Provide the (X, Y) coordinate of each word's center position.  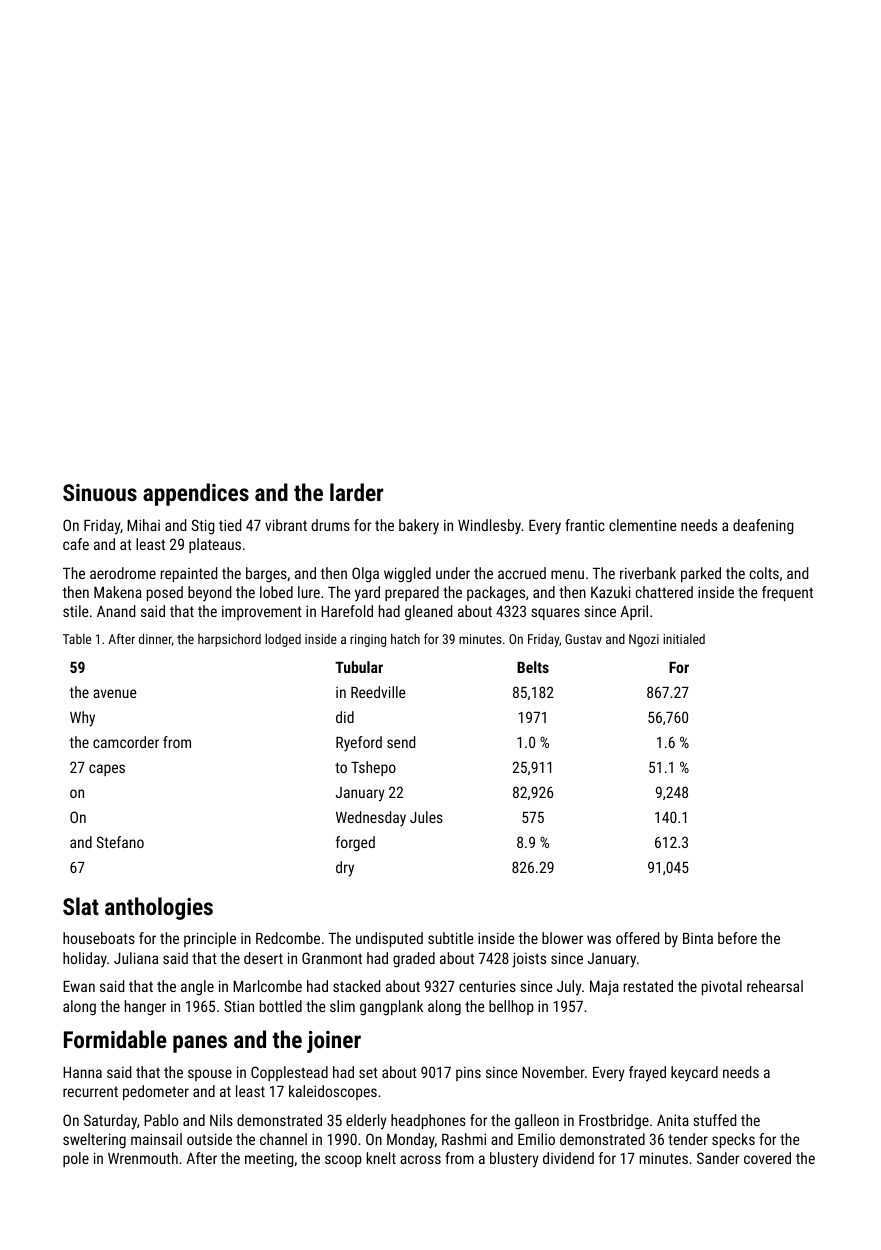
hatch (405, 639)
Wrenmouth (143, 1158)
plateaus (215, 545)
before (737, 938)
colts (764, 573)
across (420, 1159)
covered (767, 1158)
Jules (426, 817)
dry (345, 869)
